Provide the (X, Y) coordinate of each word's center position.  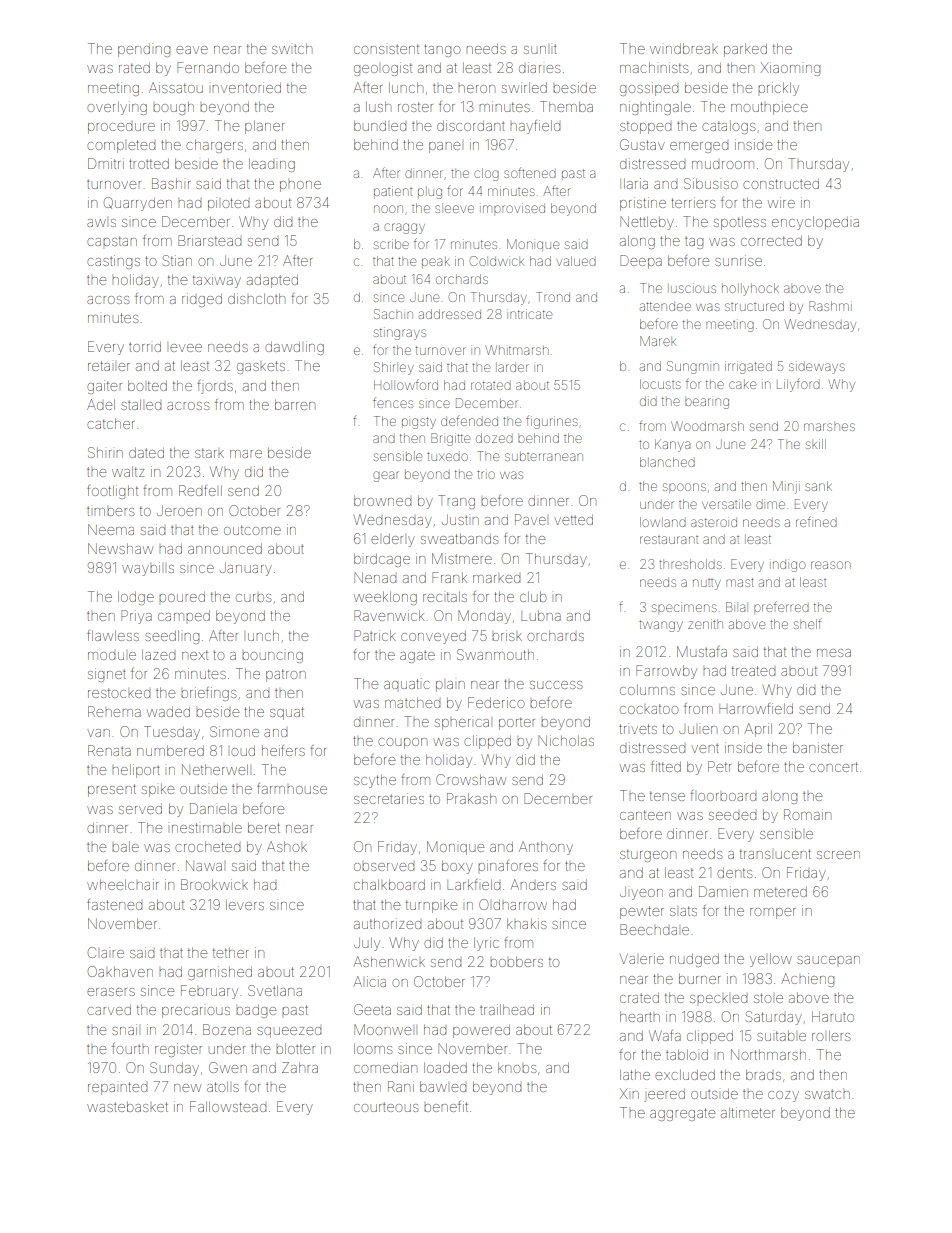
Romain (807, 814)
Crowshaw (471, 779)
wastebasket (127, 1107)
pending (144, 50)
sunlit (540, 49)
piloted (228, 204)
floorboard (723, 795)
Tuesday (172, 733)
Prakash (471, 798)
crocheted (207, 846)
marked (496, 579)
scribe (391, 244)
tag (694, 243)
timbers (110, 511)
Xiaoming (790, 69)
